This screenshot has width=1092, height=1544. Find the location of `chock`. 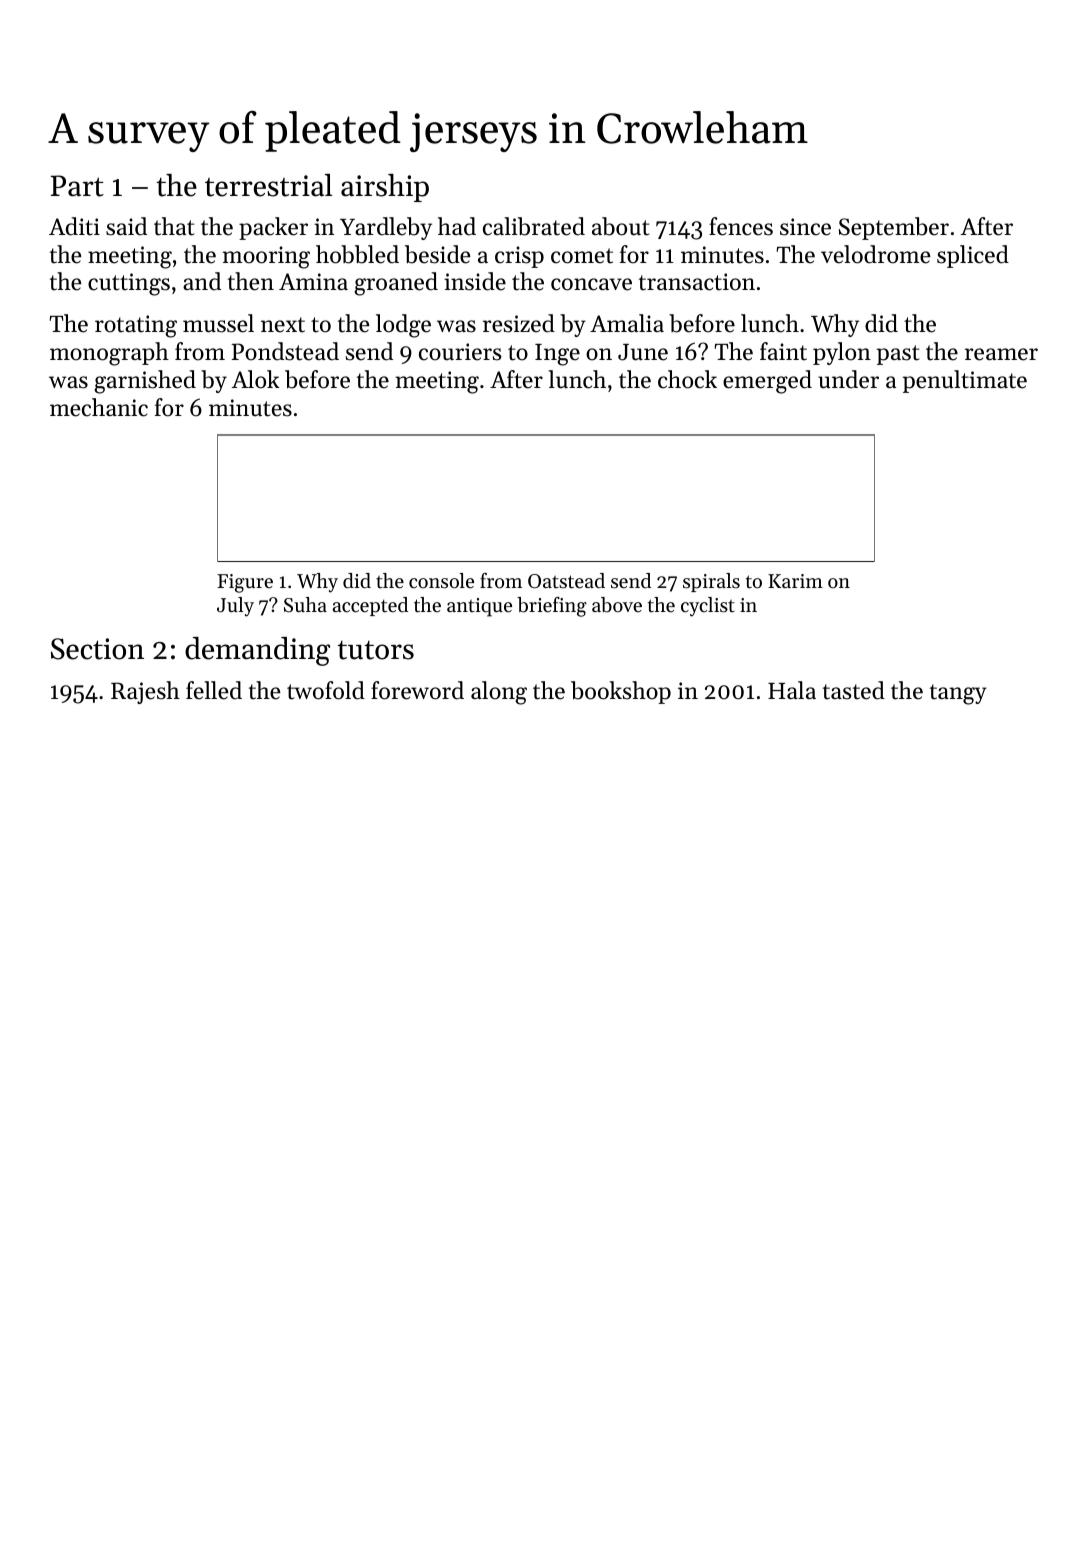

chock is located at coordinates (687, 379).
